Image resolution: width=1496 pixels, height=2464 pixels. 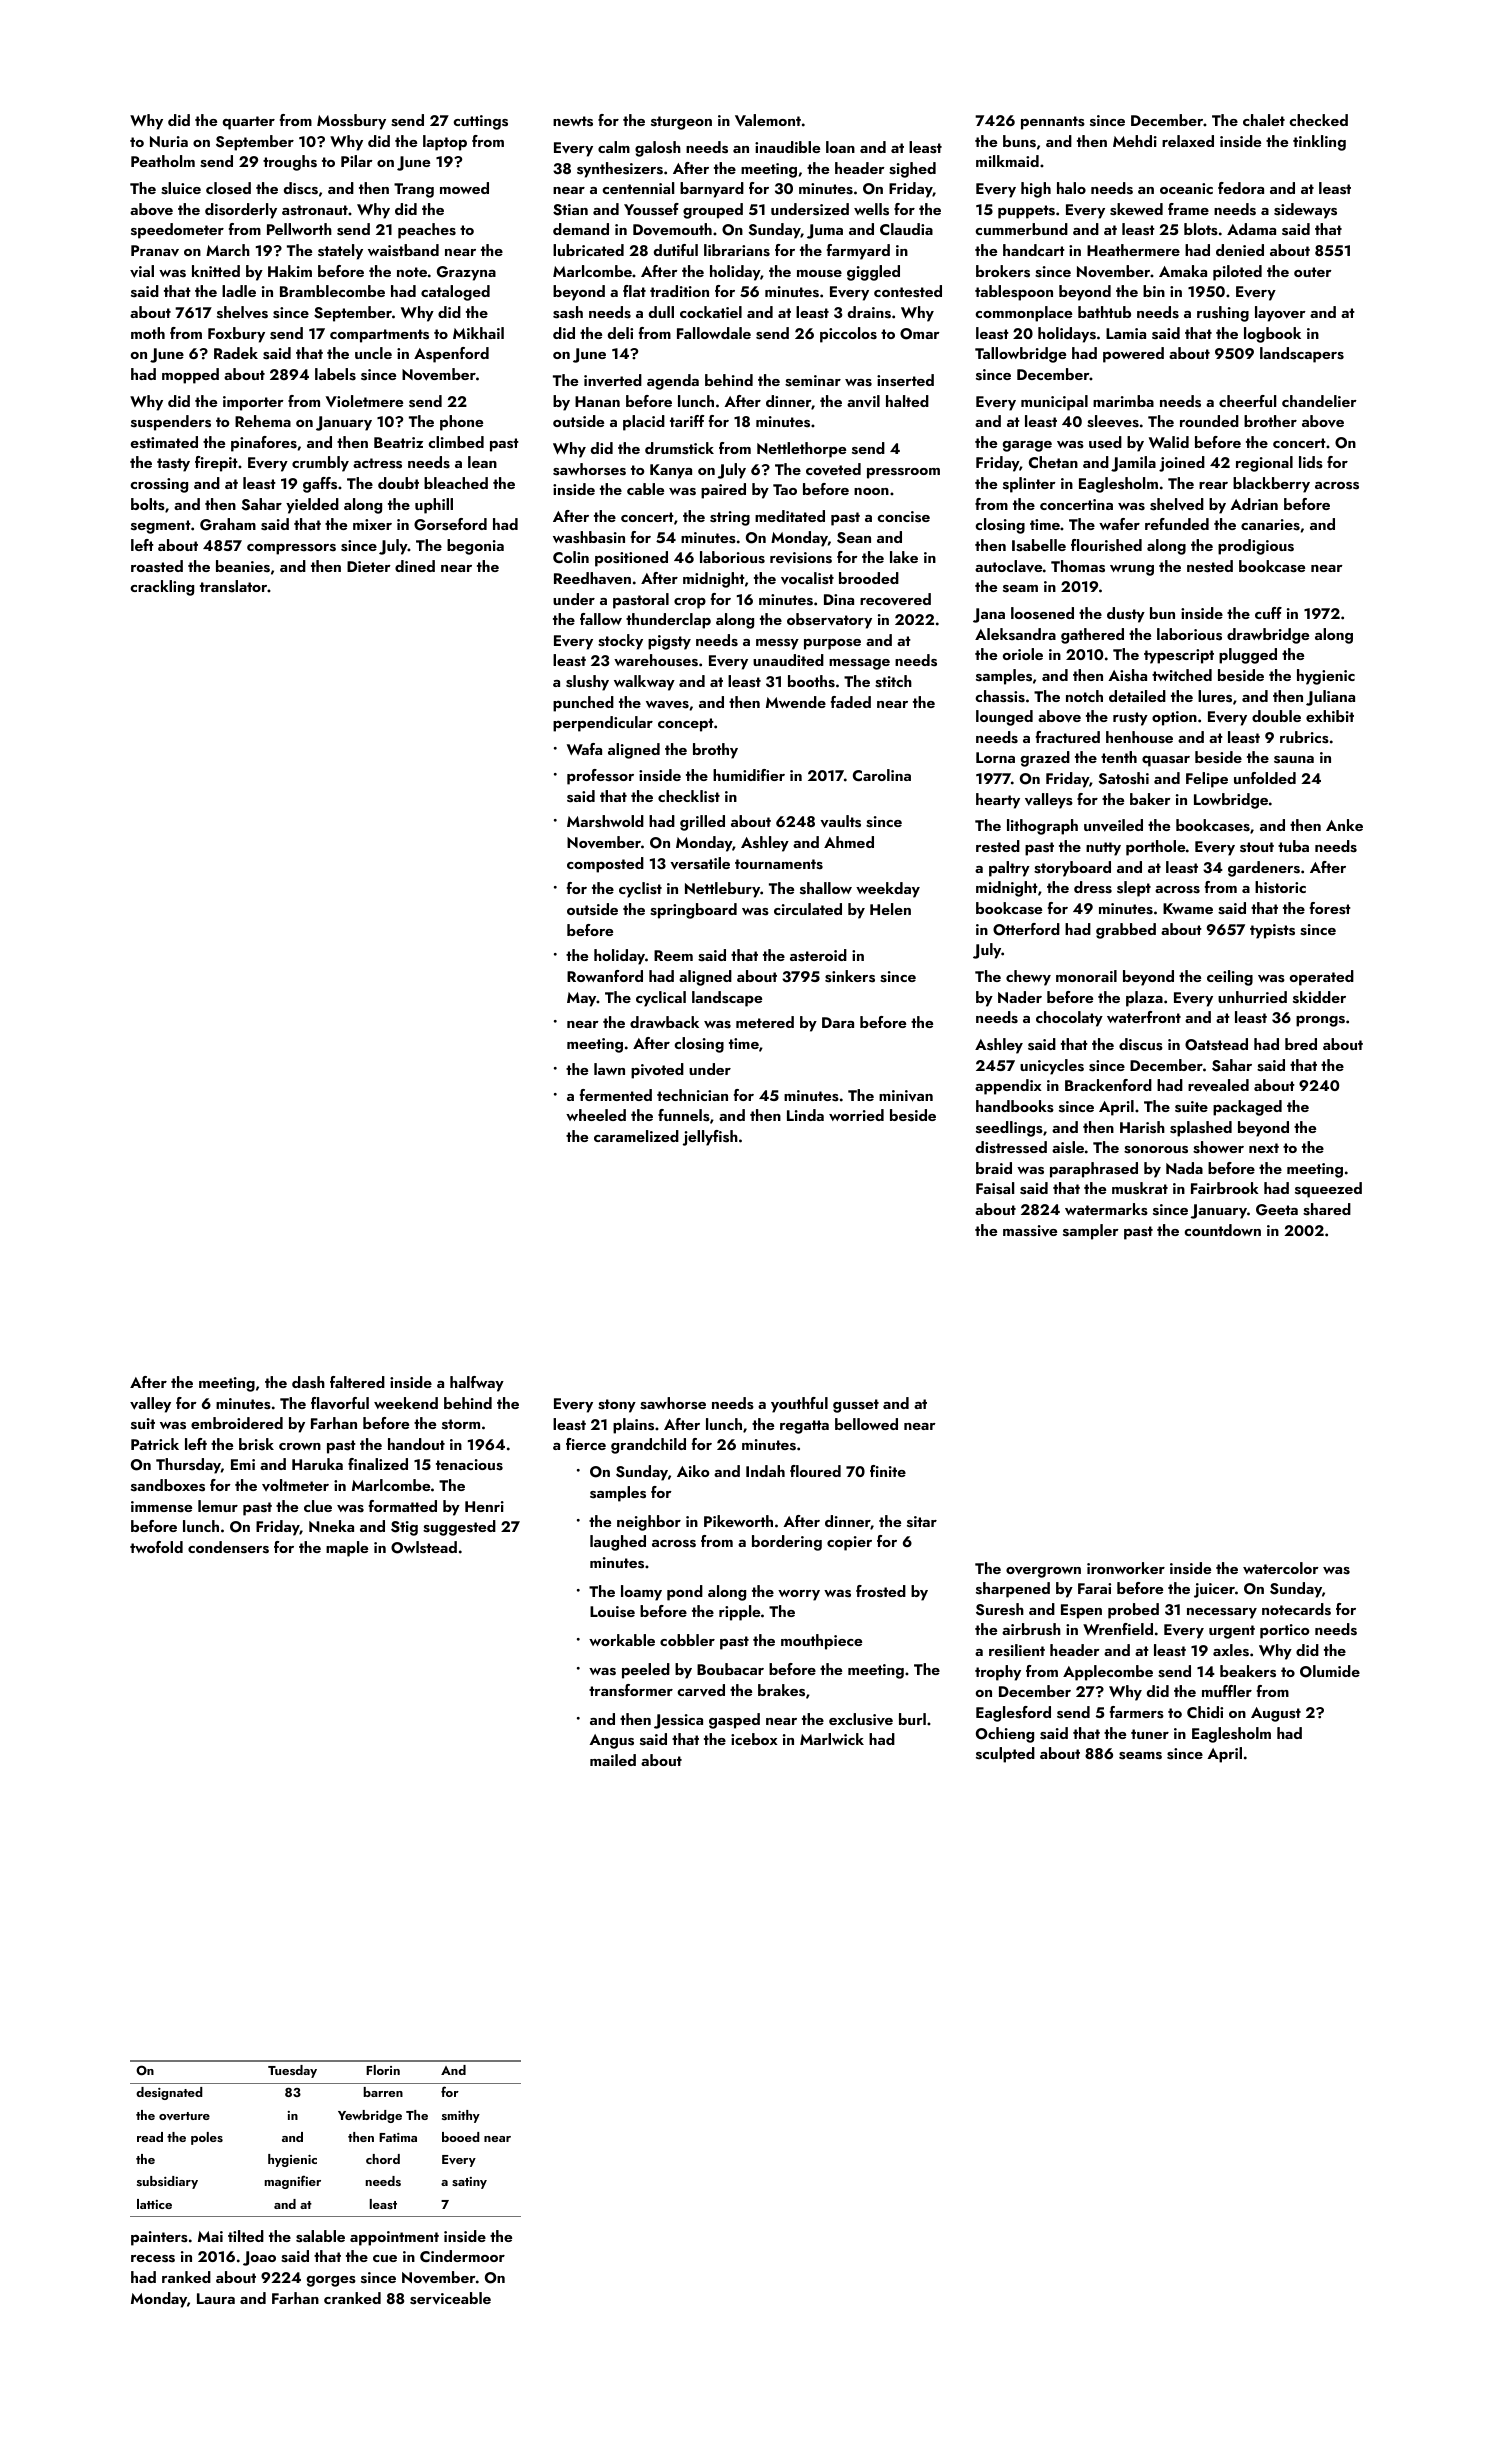 What do you see at coordinates (347, 1549) in the screenshot?
I see `maple` at bounding box center [347, 1549].
